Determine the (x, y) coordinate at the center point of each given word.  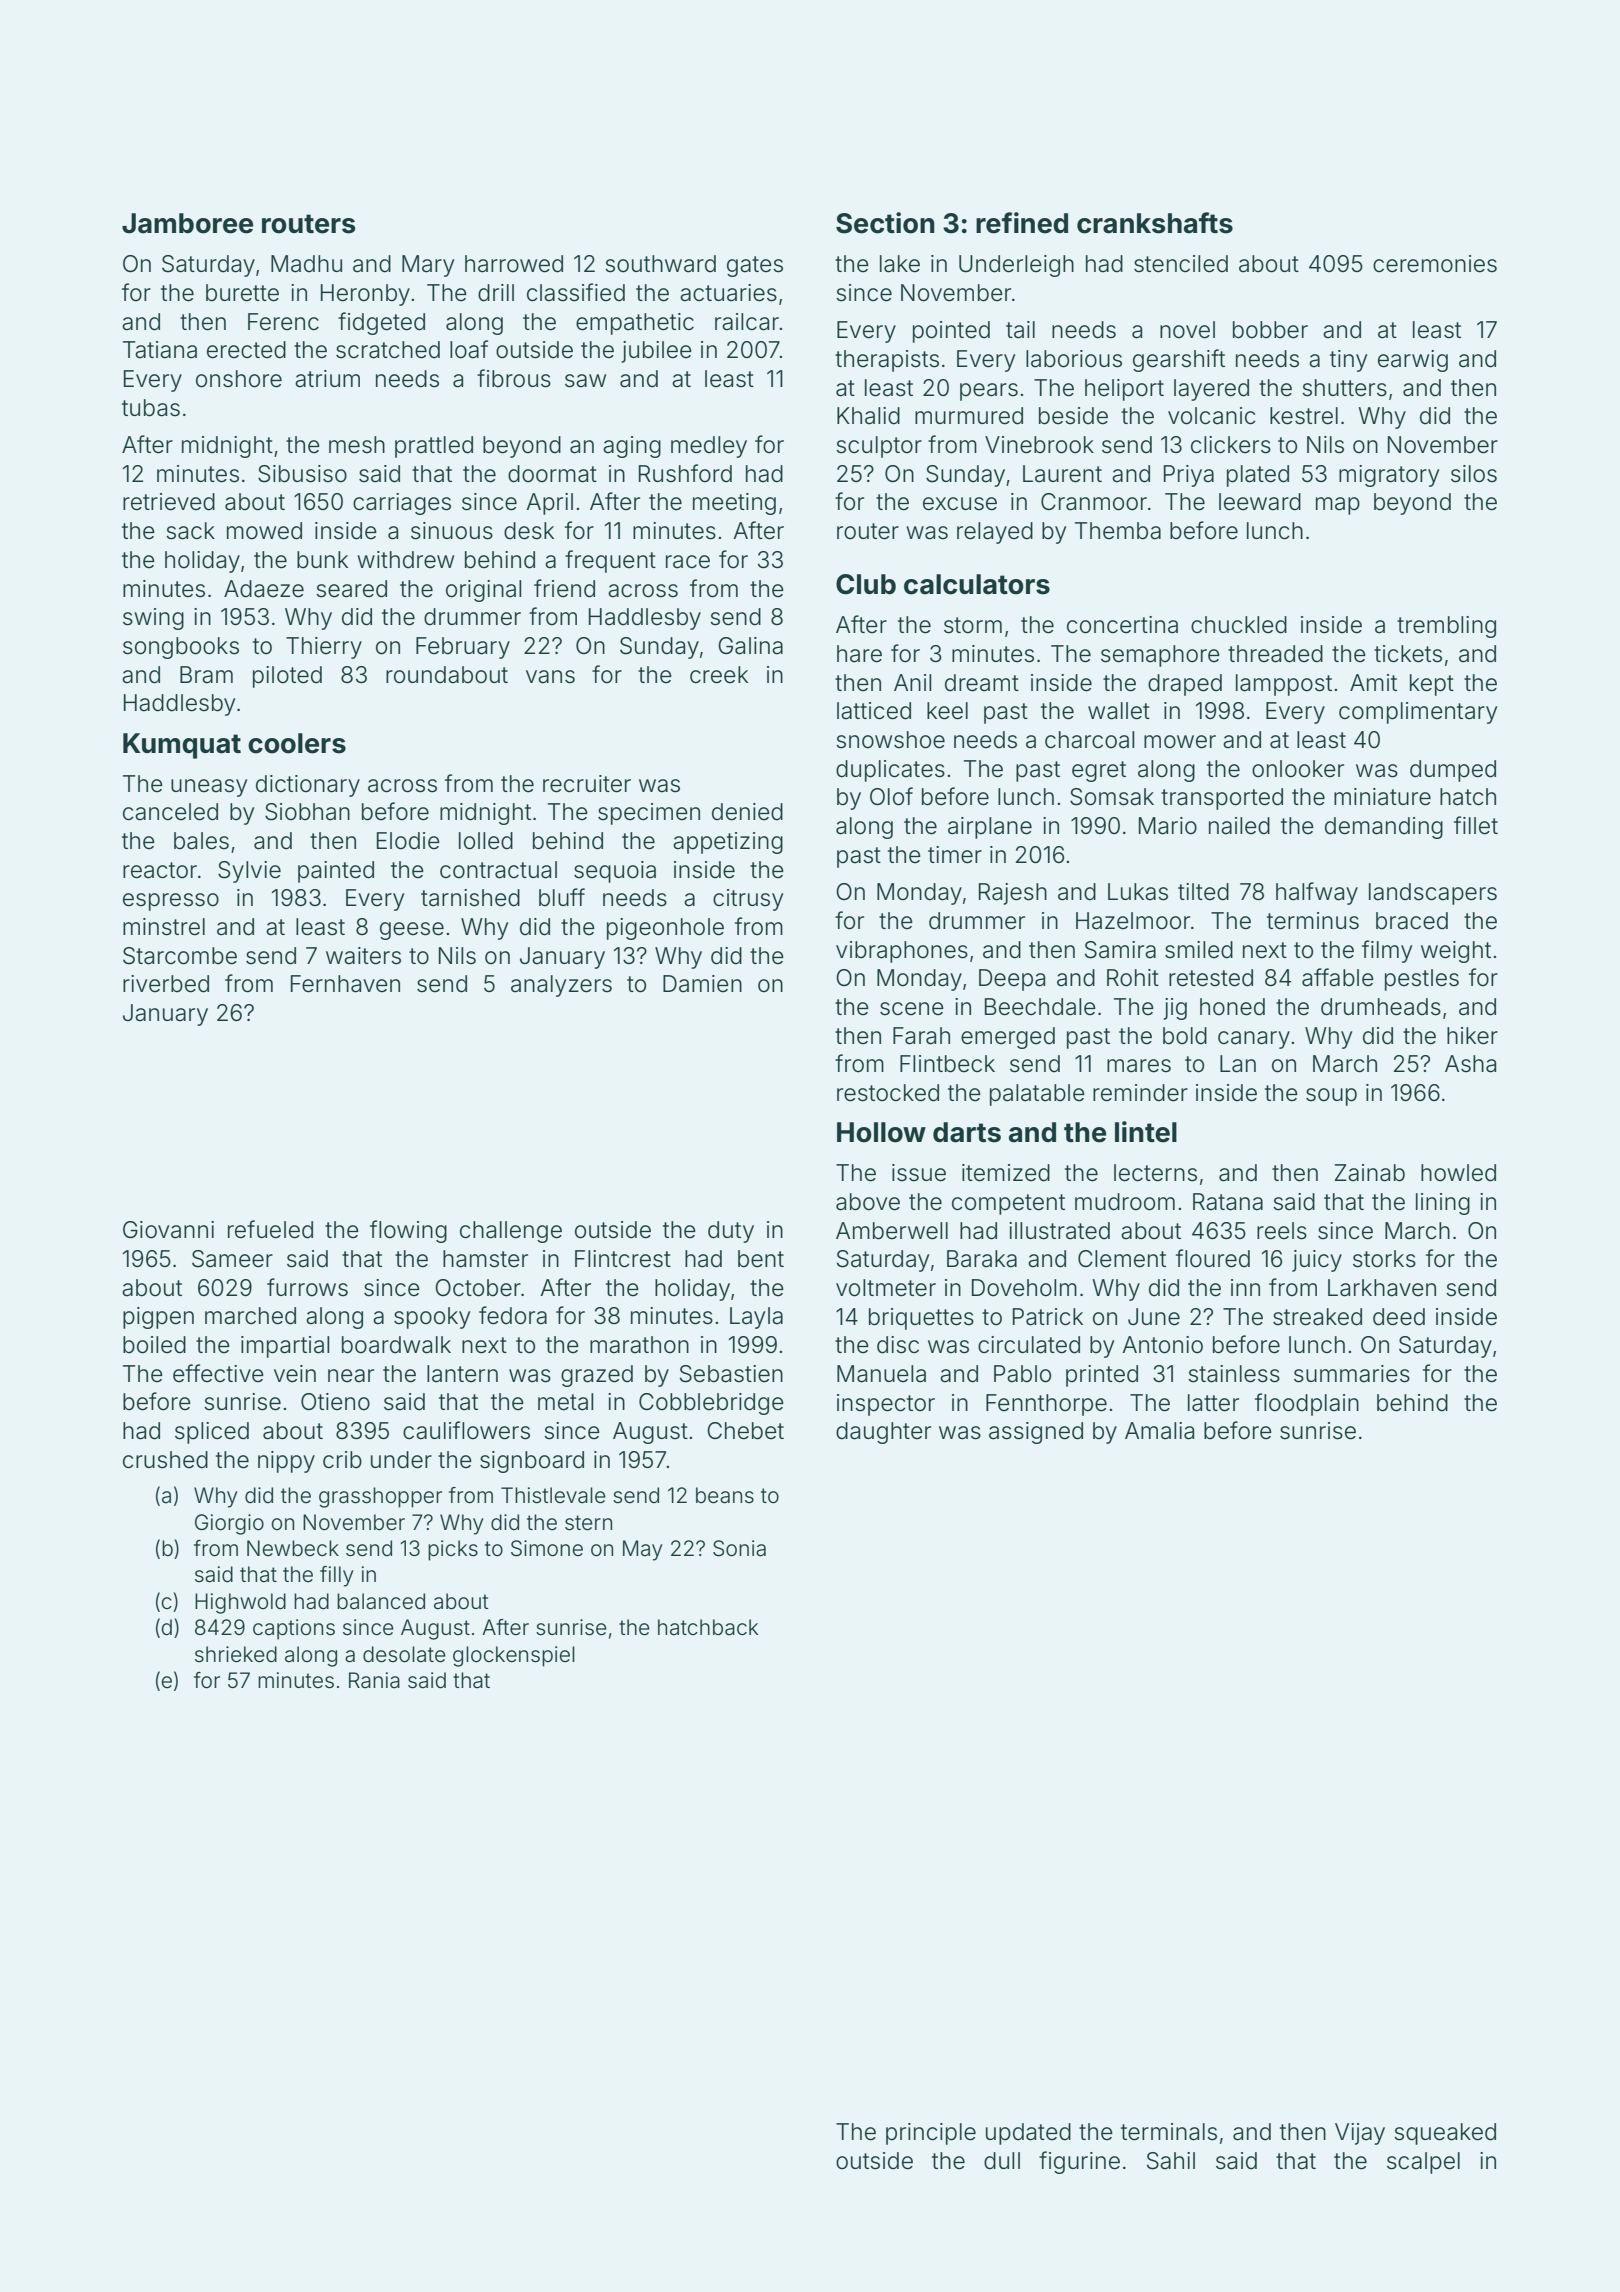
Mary (428, 266)
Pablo (1022, 1374)
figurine (1079, 2162)
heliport (1124, 390)
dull (1002, 2161)
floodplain (1307, 1404)
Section (885, 223)
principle (931, 2134)
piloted (287, 677)
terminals (1169, 2132)
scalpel (1423, 2163)
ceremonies (1435, 264)
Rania (374, 1680)
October (478, 1288)
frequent (610, 561)
